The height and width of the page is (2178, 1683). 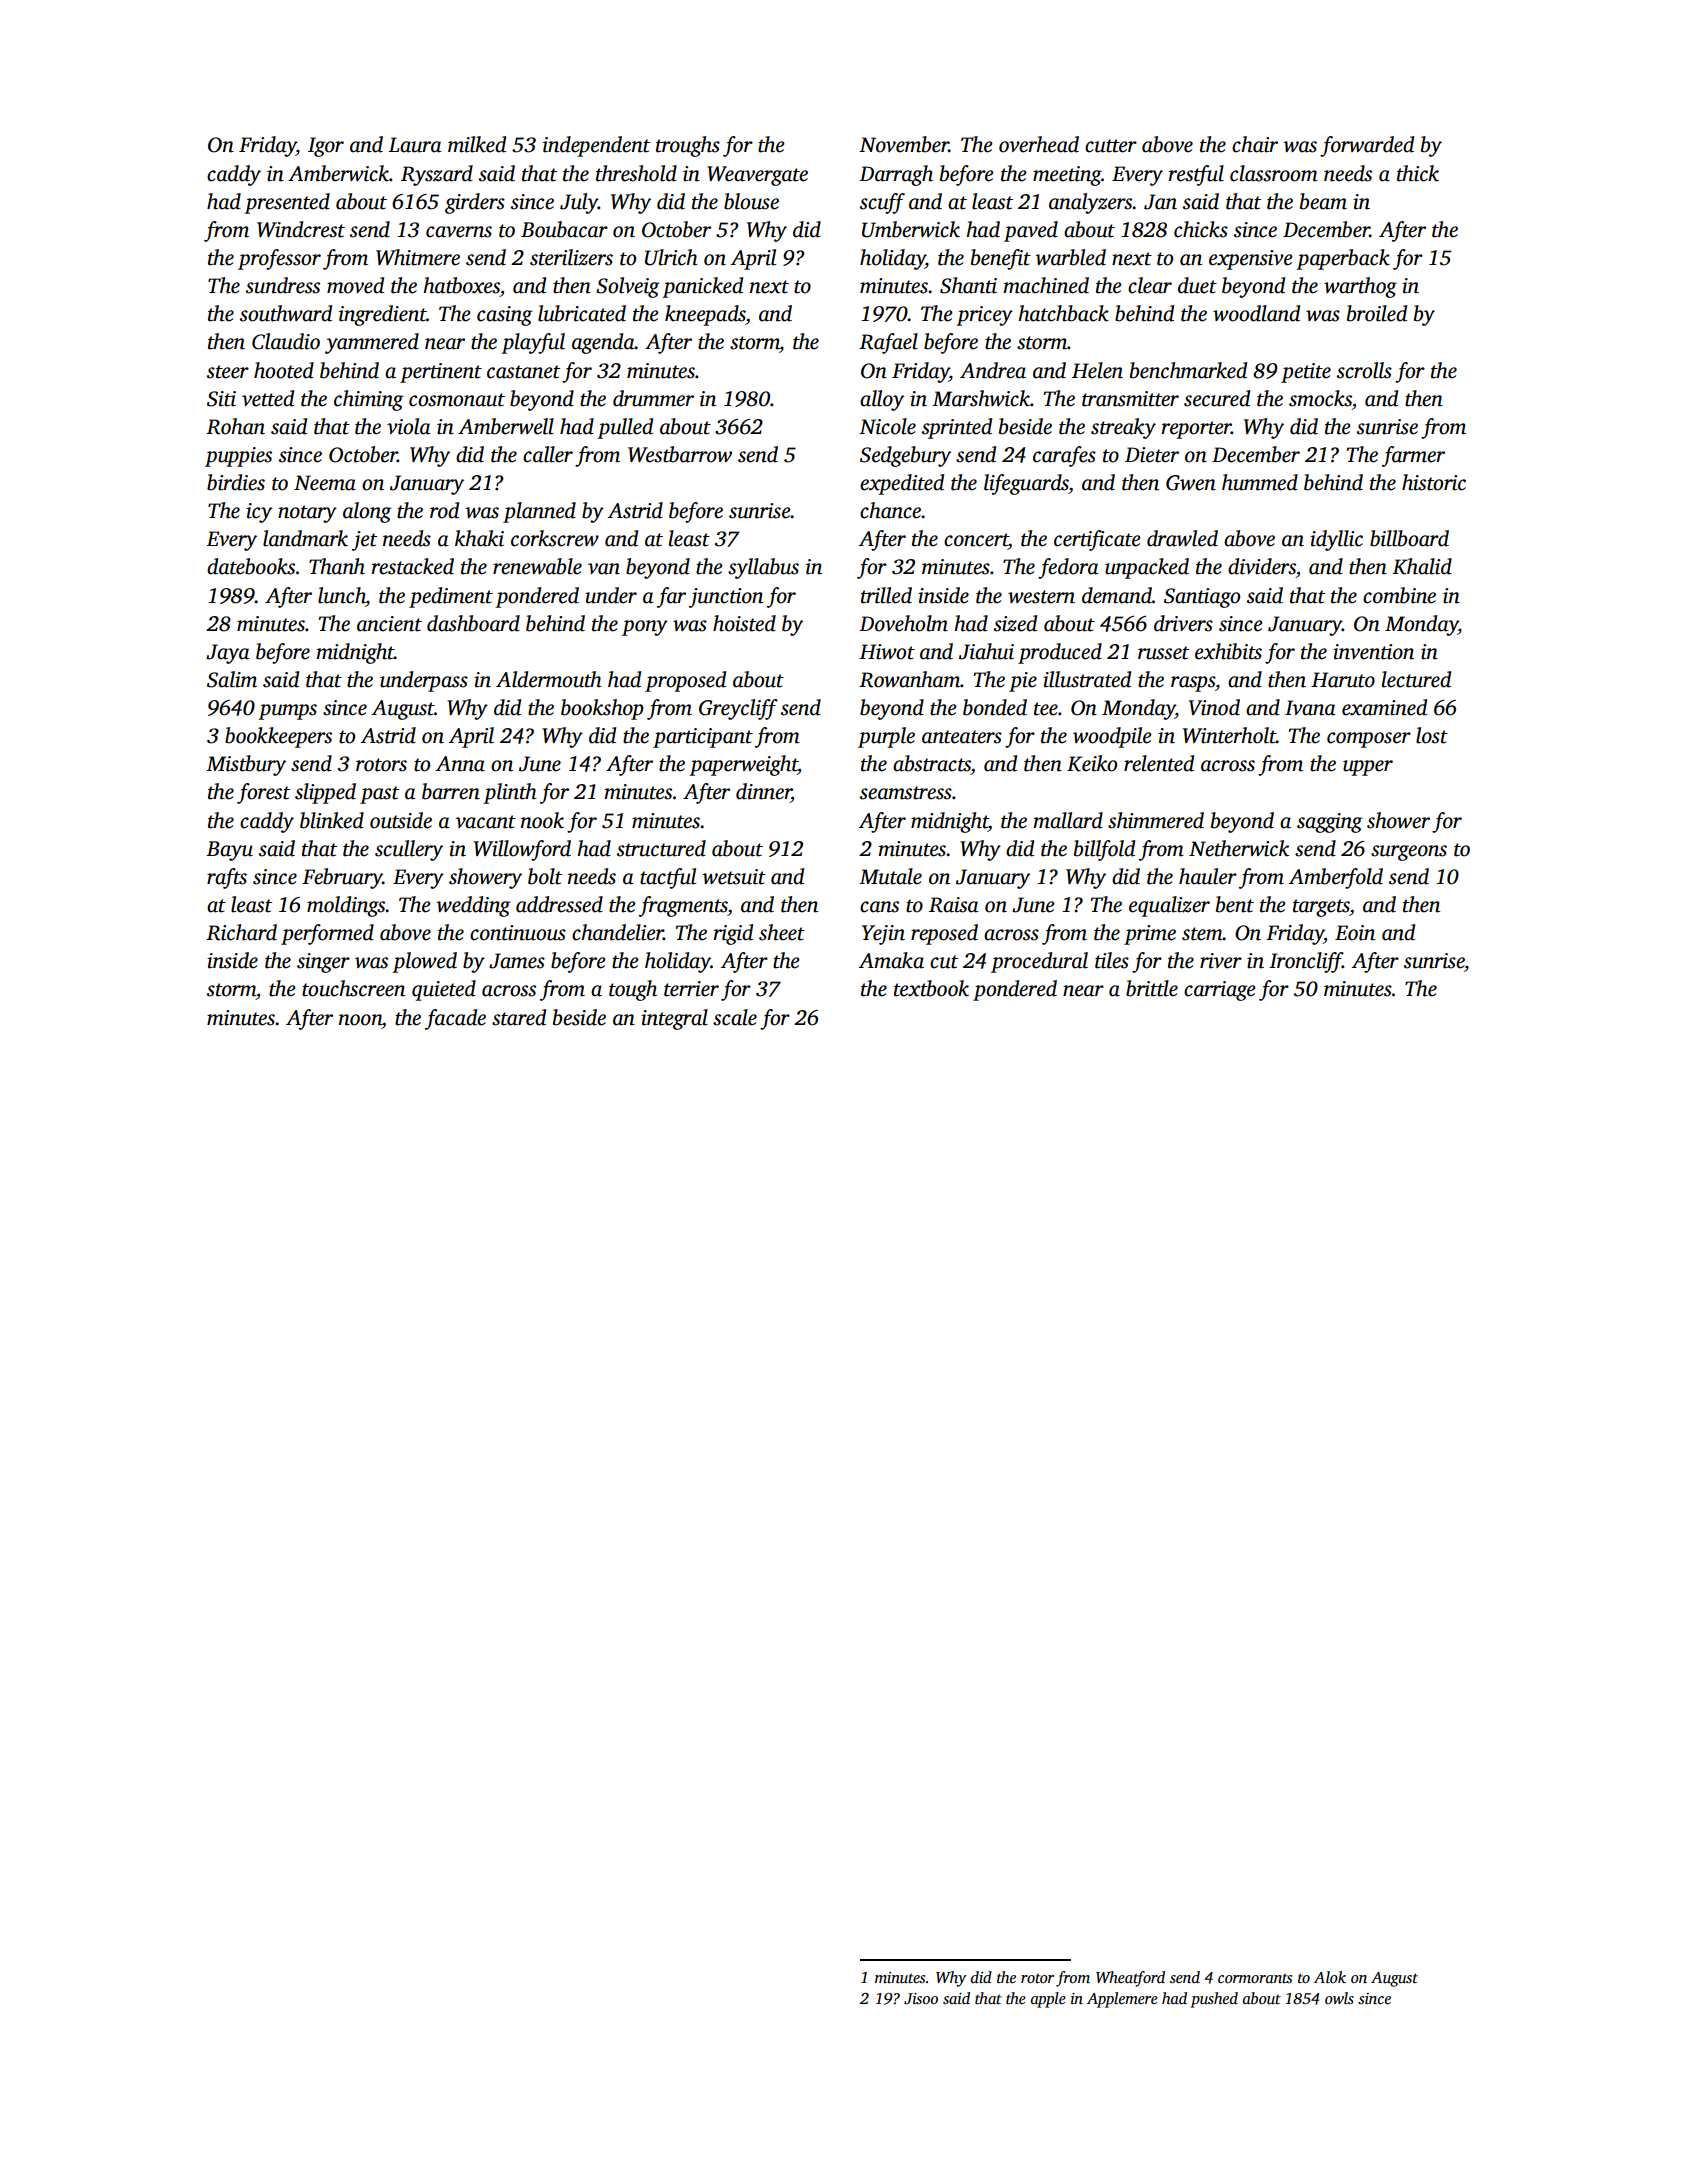 What do you see at coordinates (674, 1019) in the page?
I see `integral` at bounding box center [674, 1019].
